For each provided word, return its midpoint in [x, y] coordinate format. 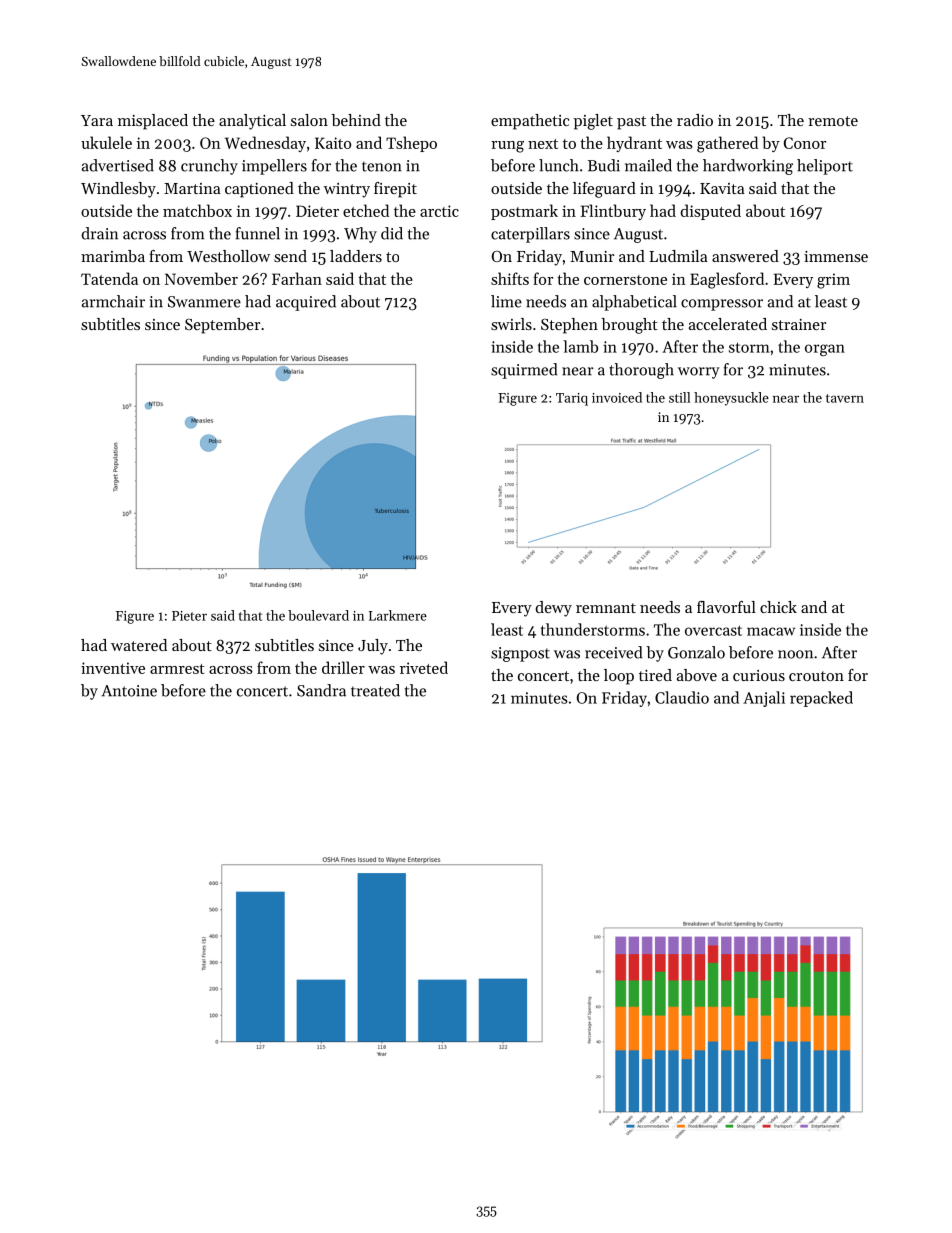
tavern [845, 398]
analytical [252, 122]
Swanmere [204, 302]
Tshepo [411, 144]
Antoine [129, 691]
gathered [727, 144]
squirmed [524, 371]
